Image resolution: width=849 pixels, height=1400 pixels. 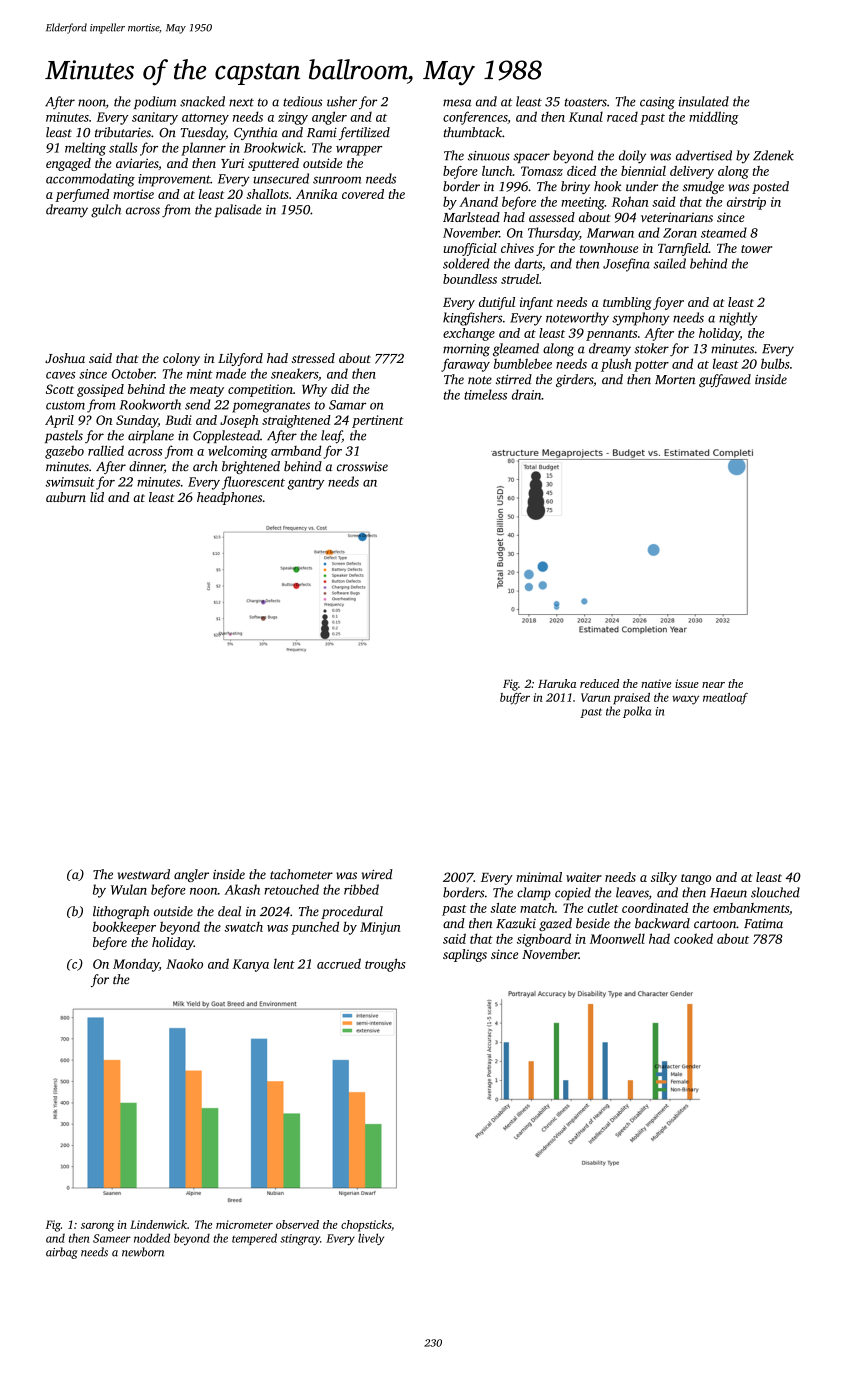 What do you see at coordinates (124, 928) in the document?
I see `bookkeeper` at bounding box center [124, 928].
